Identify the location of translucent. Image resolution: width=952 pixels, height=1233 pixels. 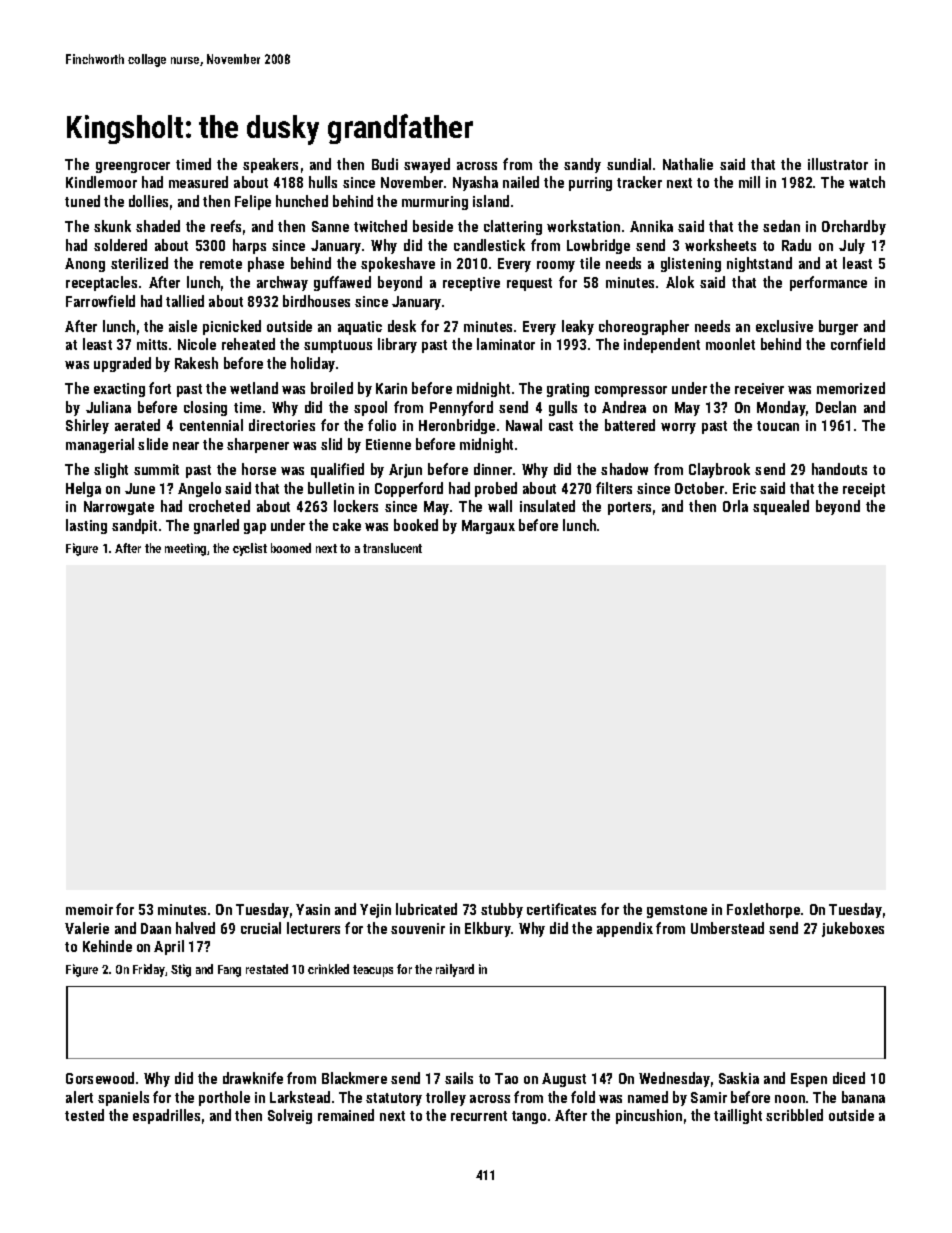
(392, 548).
